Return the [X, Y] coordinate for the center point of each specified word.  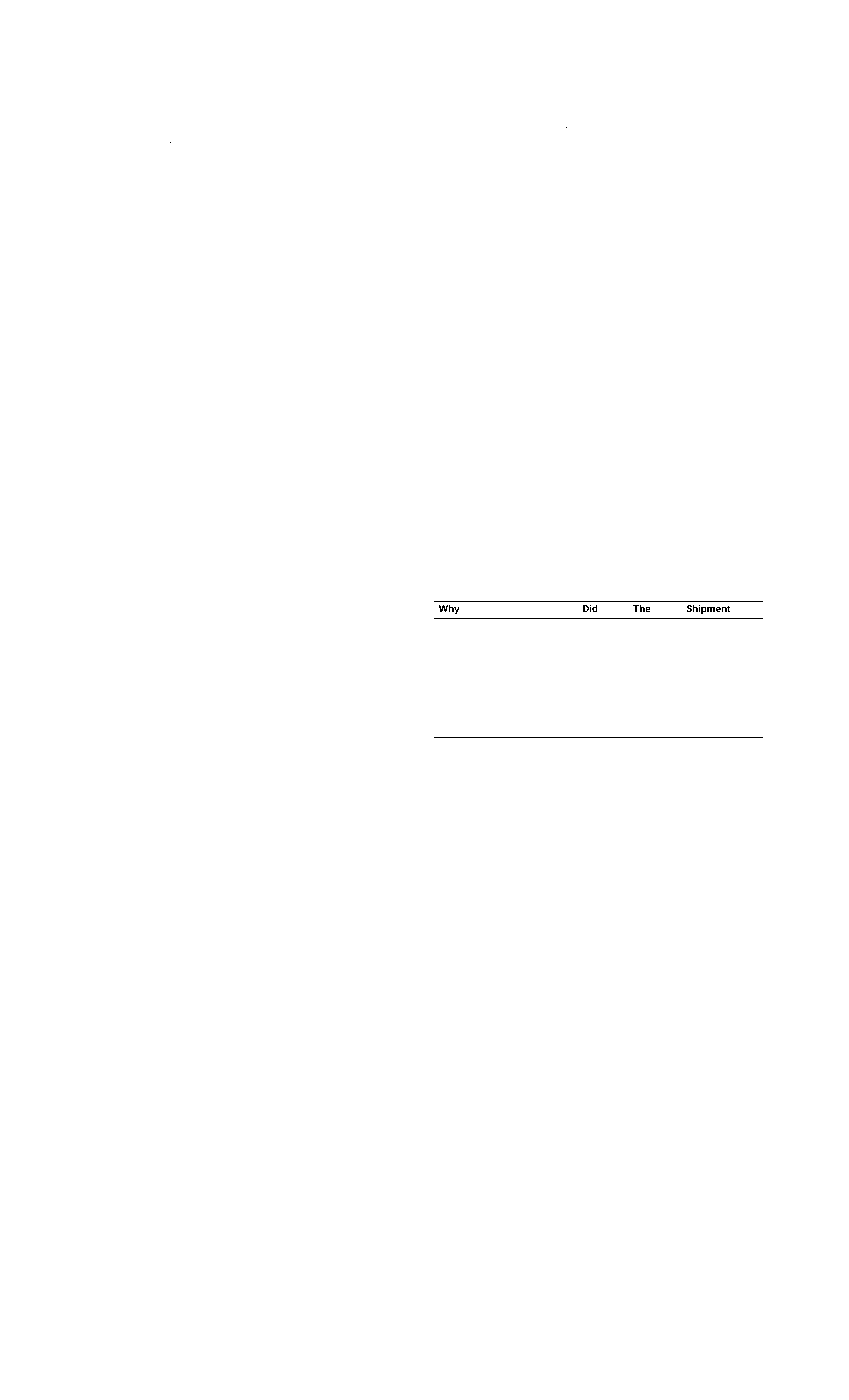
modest [158, 575]
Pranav [720, 1079]
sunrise [170, 157]
